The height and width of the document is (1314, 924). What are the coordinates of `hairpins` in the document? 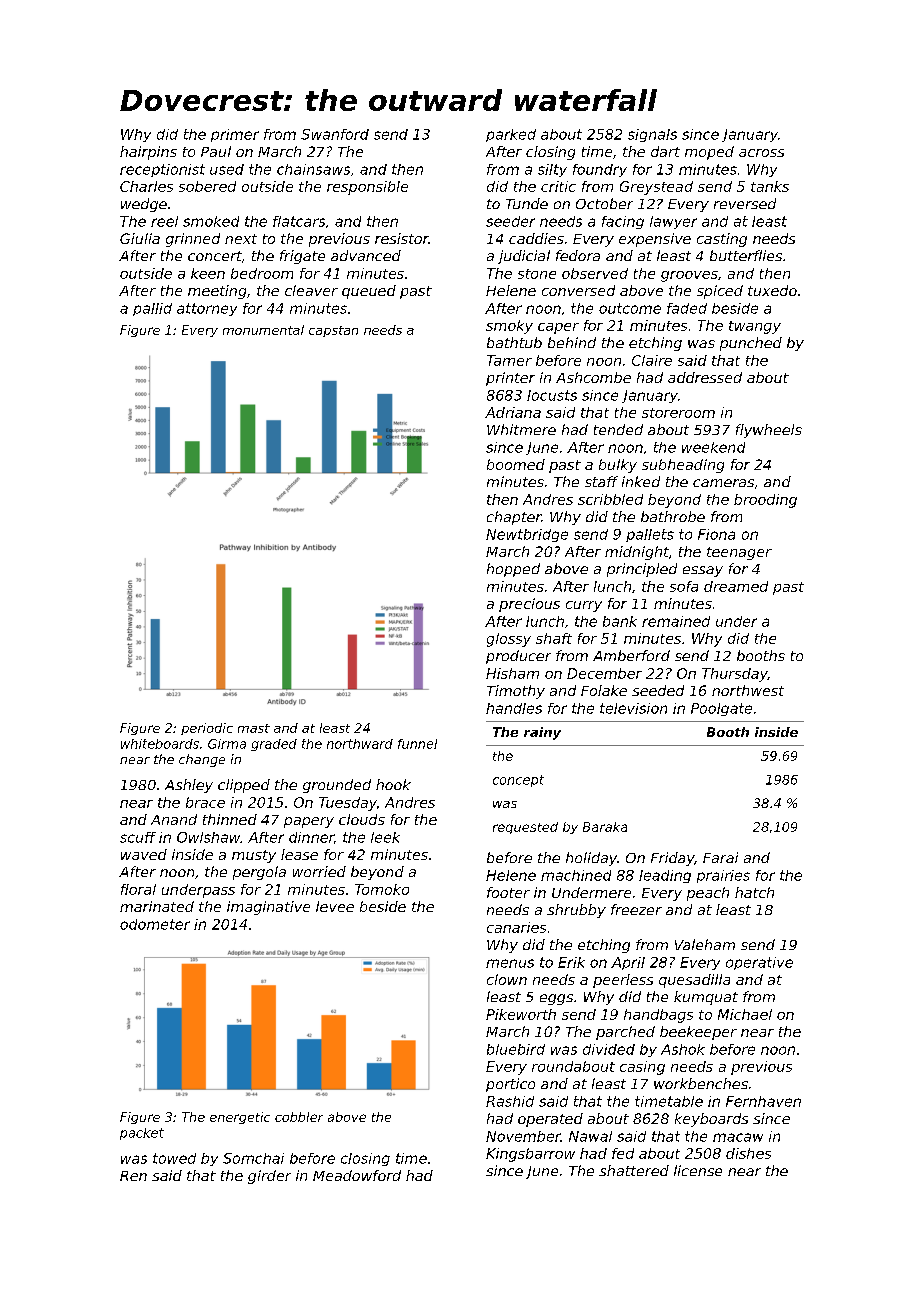 It's located at (148, 153).
